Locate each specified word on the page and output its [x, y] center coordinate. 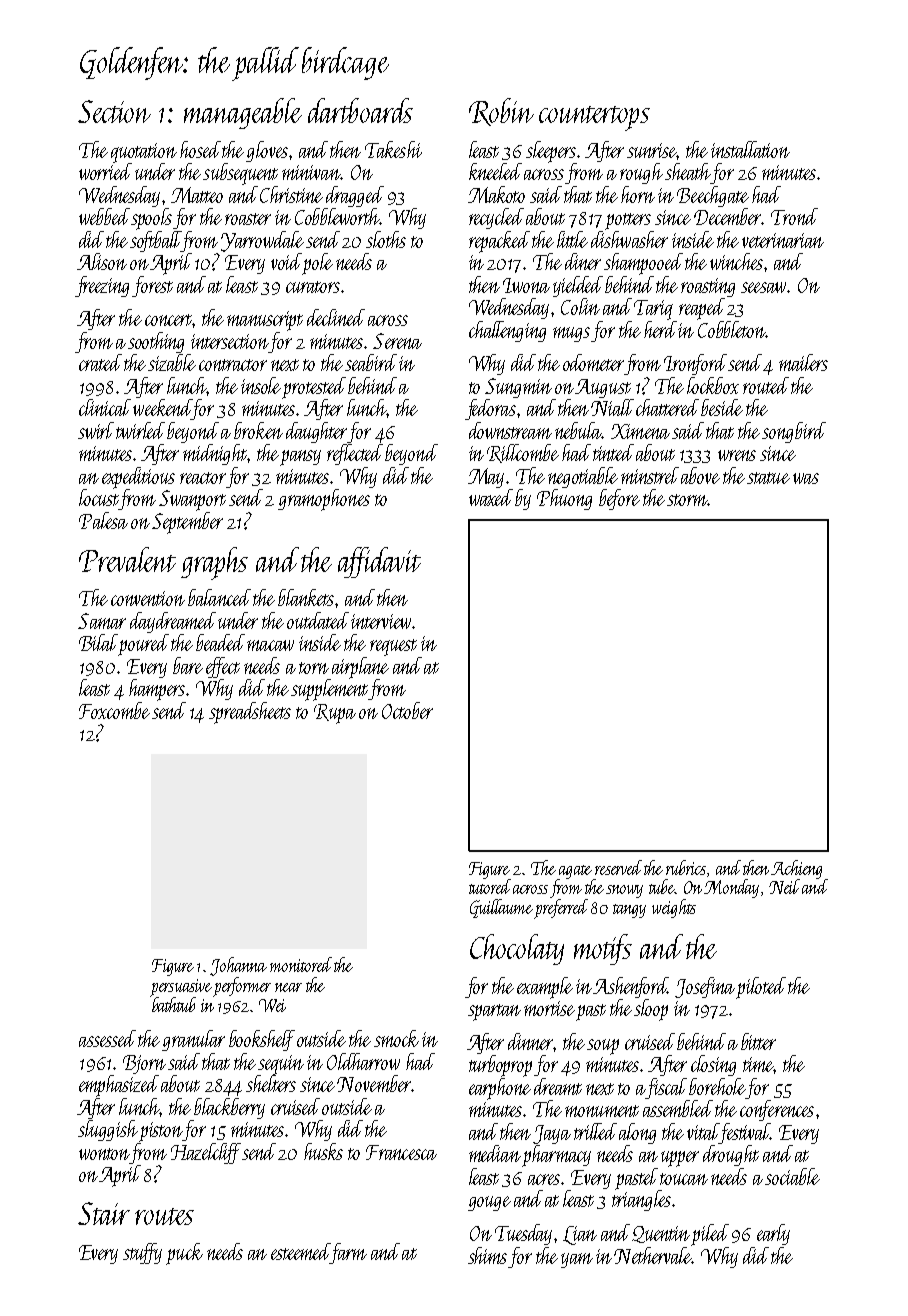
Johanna [238, 966]
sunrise [652, 150]
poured [143, 645]
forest [152, 286]
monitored [301, 964]
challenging [507, 331]
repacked [499, 242]
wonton [104, 1154]
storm [687, 500]
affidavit [379, 562]
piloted [761, 988]
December [728, 216]
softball [156, 241]
